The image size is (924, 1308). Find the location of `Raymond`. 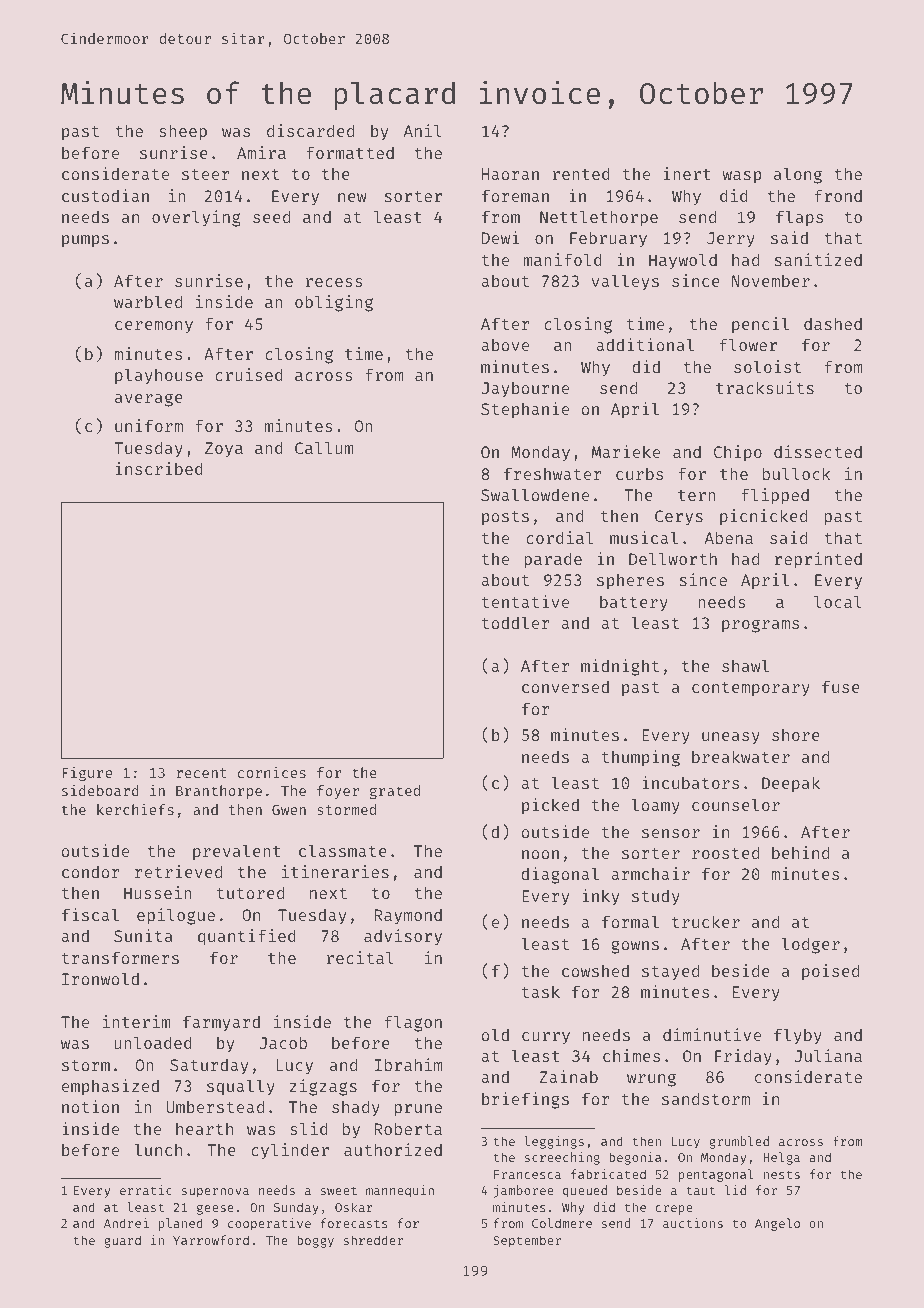

Raymond is located at coordinates (408, 916).
